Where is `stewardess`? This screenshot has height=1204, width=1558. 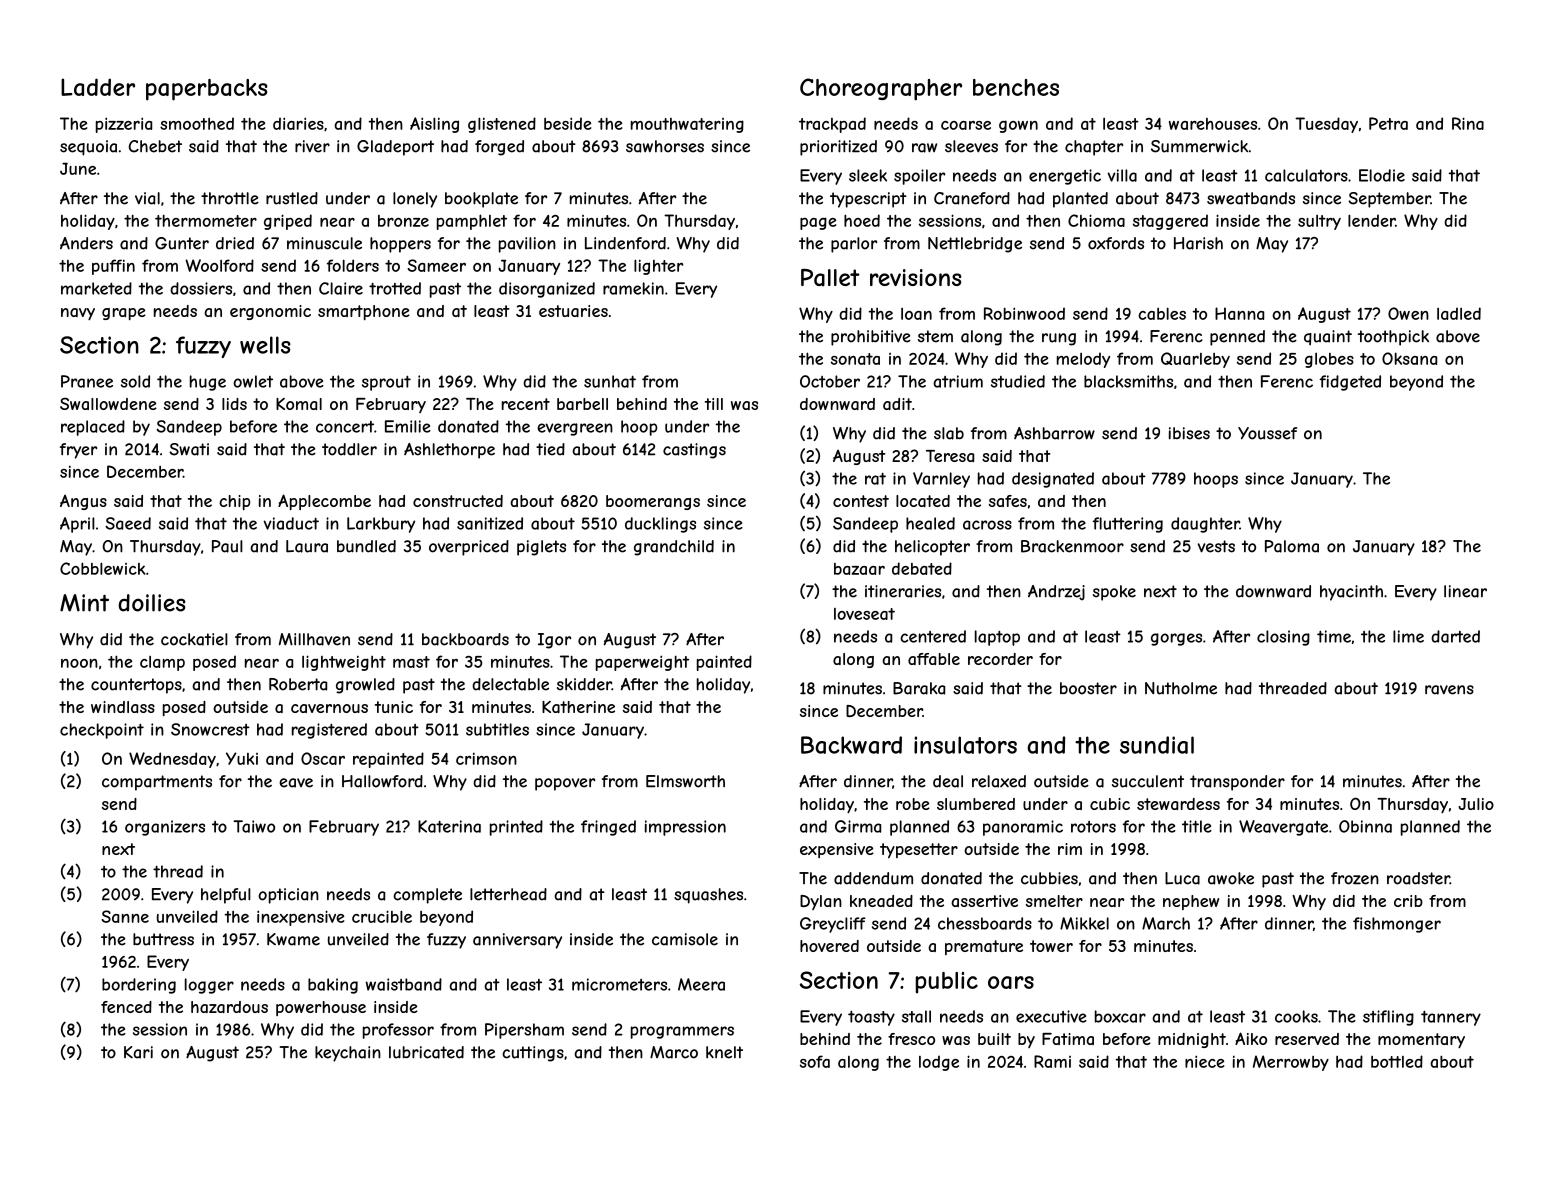
stewardess is located at coordinates (1178, 804).
